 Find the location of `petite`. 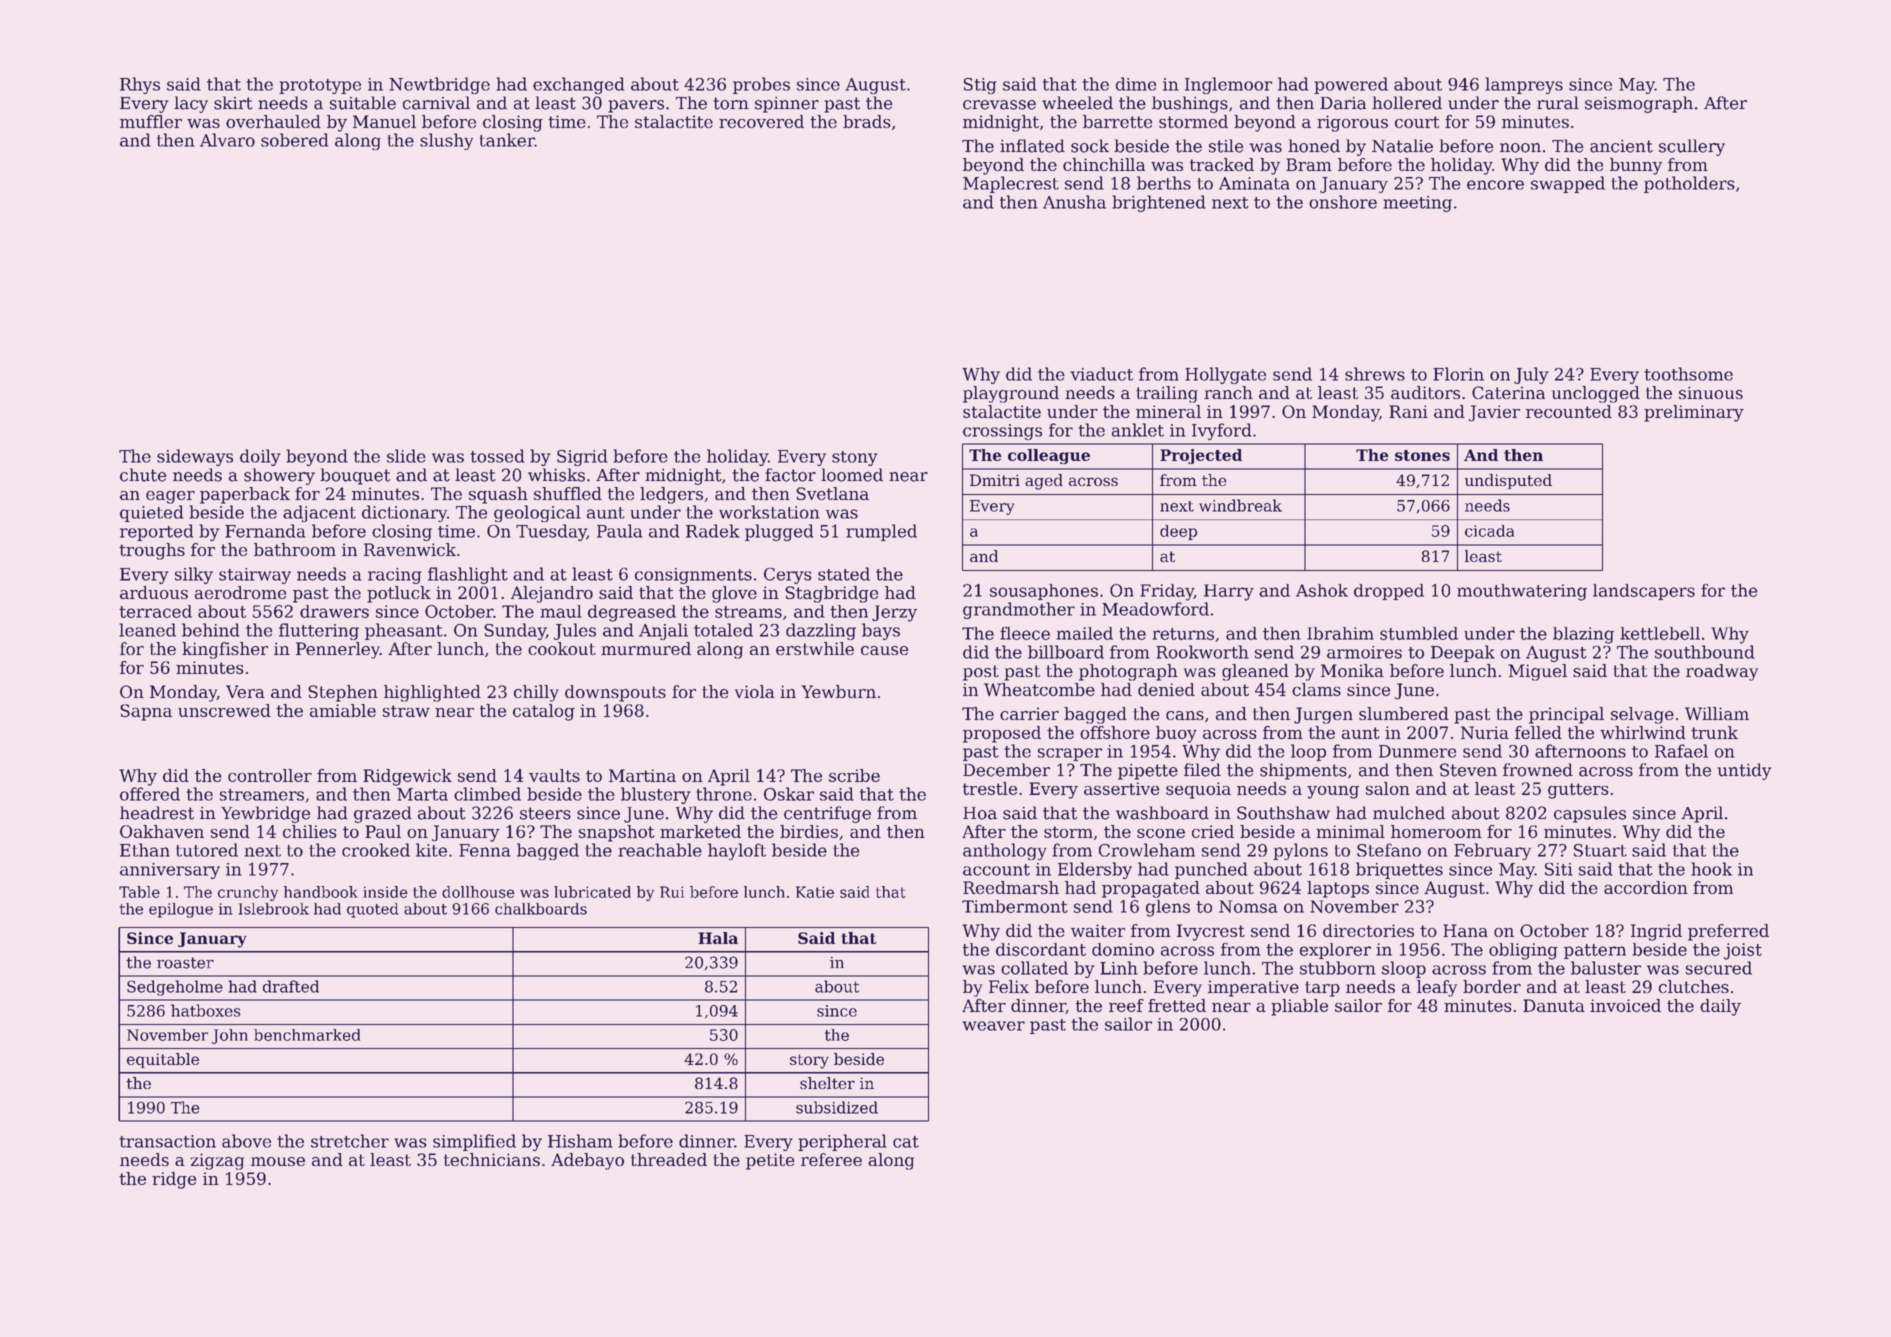

petite is located at coordinates (770, 1161).
